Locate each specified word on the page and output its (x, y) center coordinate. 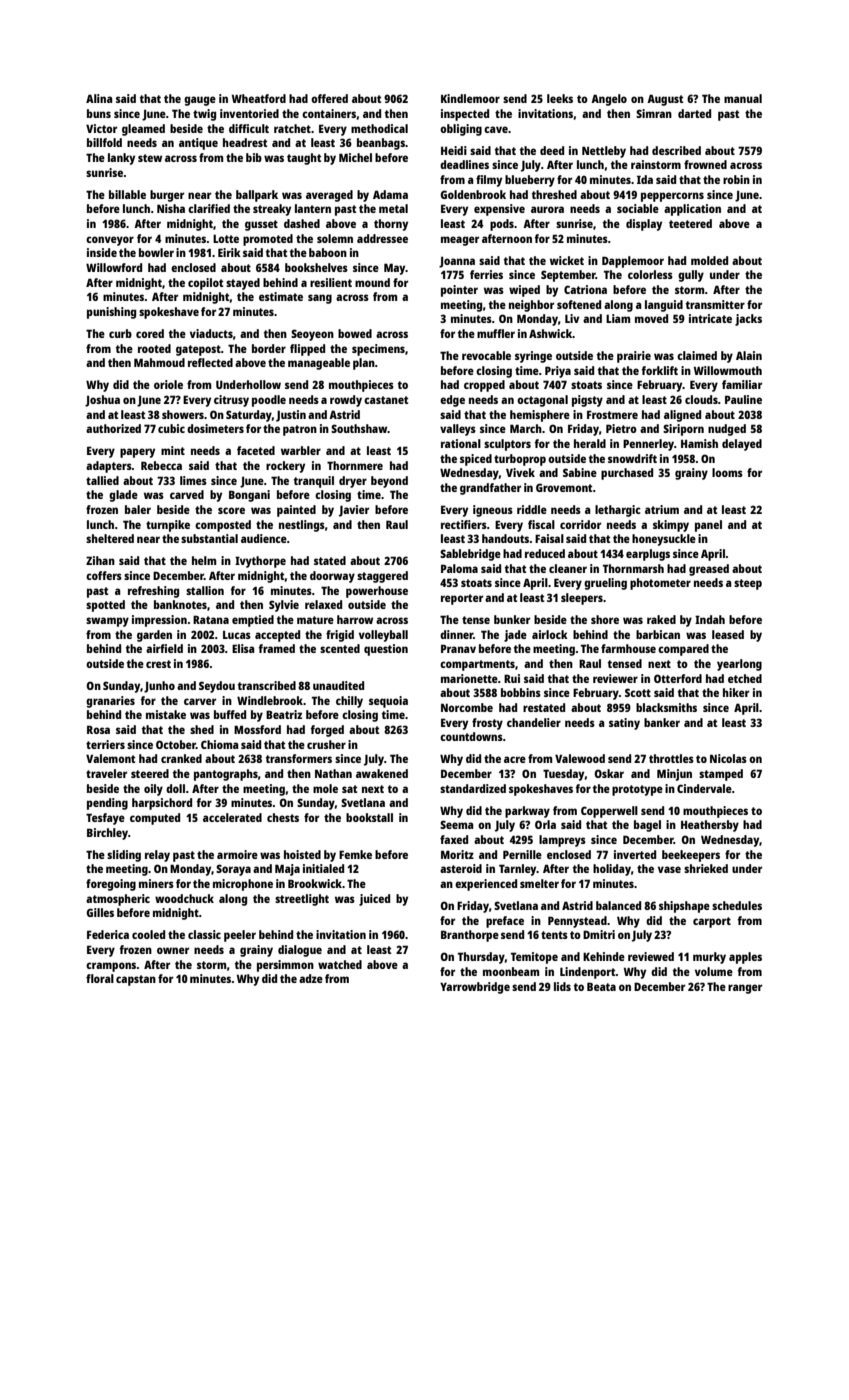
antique (198, 144)
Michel (355, 157)
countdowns (471, 736)
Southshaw (359, 428)
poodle (269, 401)
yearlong (739, 665)
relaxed (323, 604)
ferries (486, 274)
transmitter (715, 304)
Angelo (609, 100)
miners (156, 883)
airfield (164, 648)
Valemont (110, 758)
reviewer (615, 678)
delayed (742, 445)
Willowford (114, 267)
